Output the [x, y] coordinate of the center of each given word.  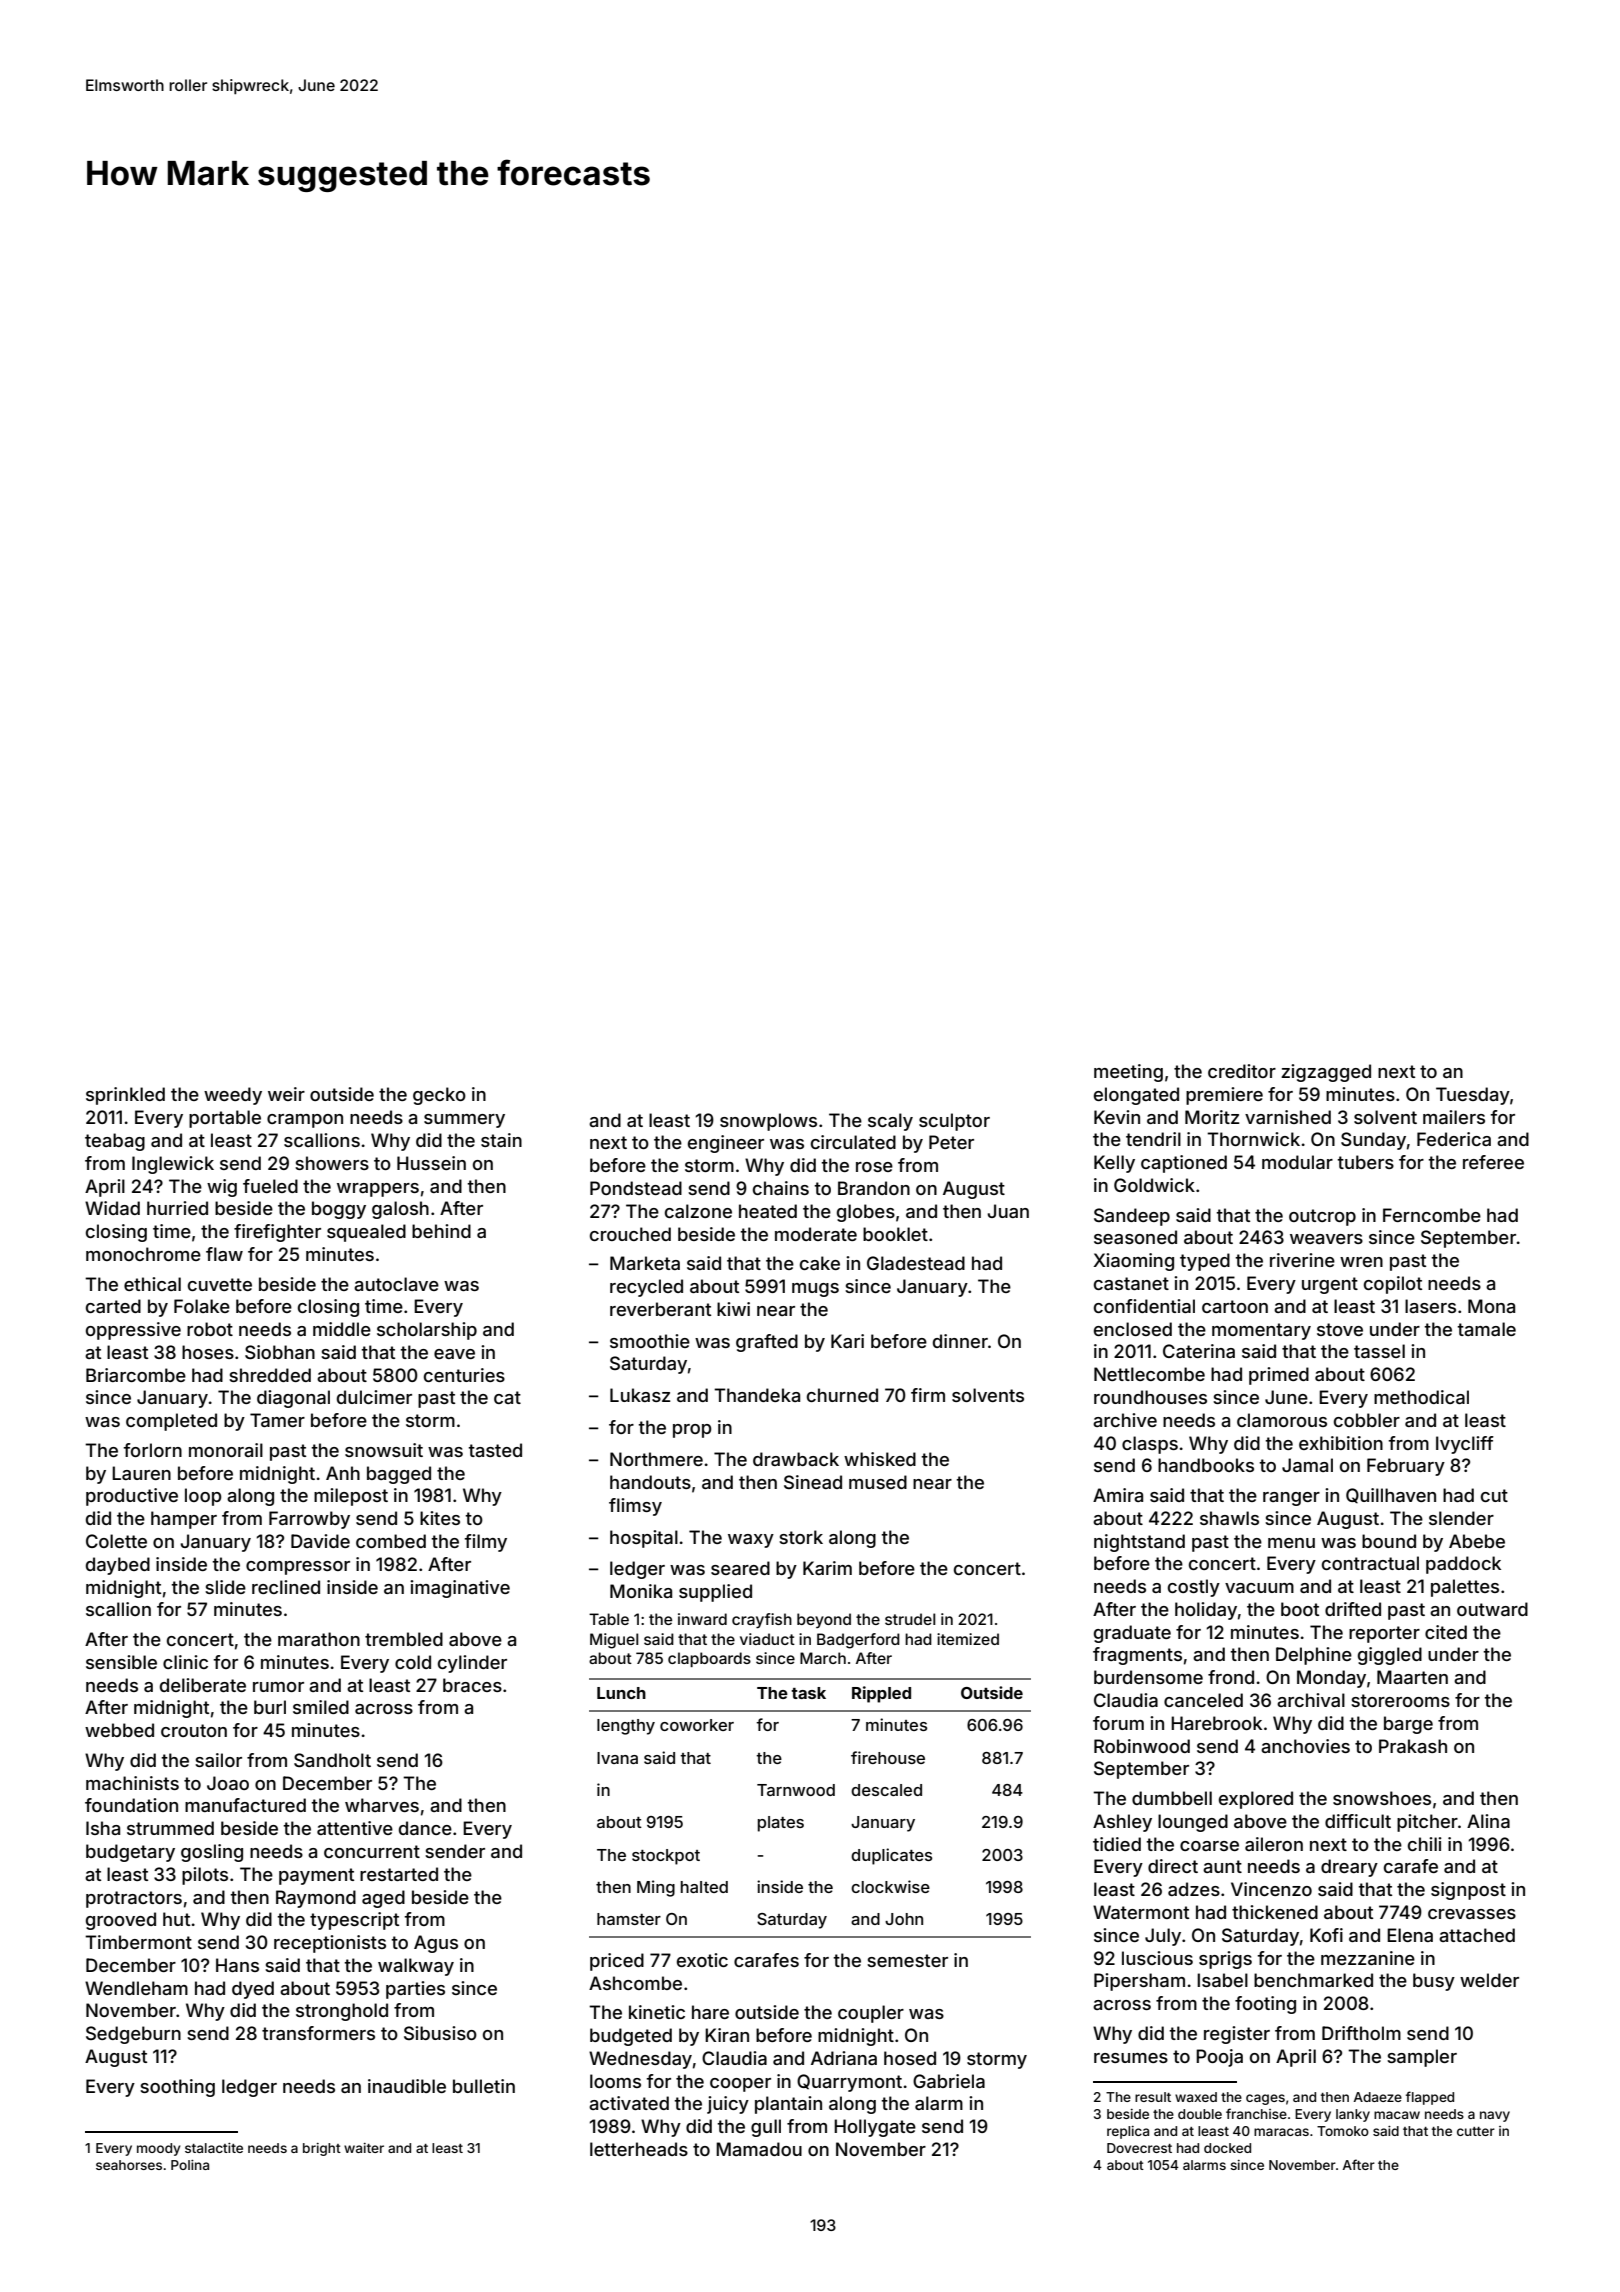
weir [286, 1094]
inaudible [407, 2086]
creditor [1242, 1071]
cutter [1476, 2131]
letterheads [639, 2149]
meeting [1128, 1073]
